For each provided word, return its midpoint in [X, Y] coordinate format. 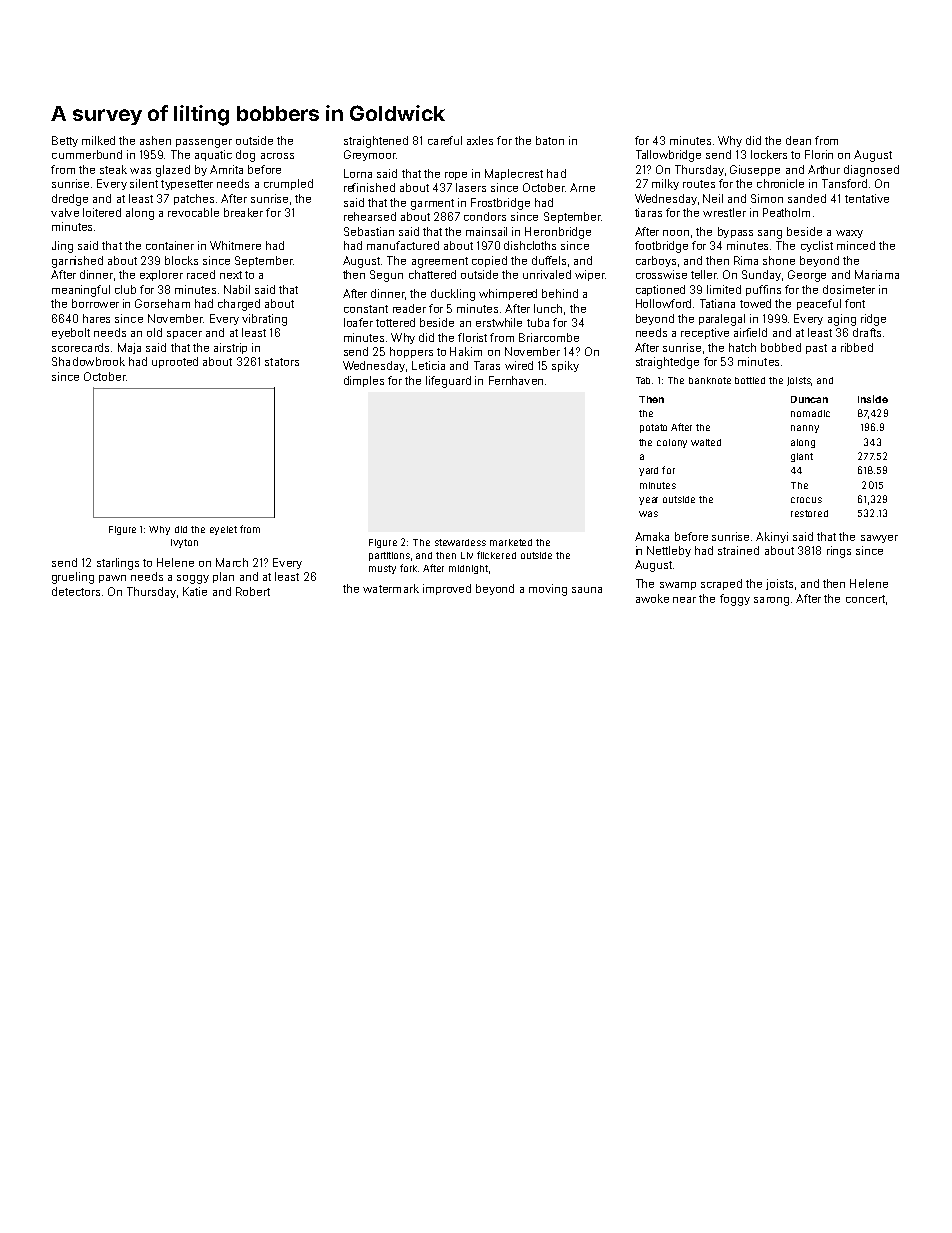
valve [65, 212]
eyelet [223, 530]
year [648, 501]
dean [798, 140]
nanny [805, 429]
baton [550, 140]
